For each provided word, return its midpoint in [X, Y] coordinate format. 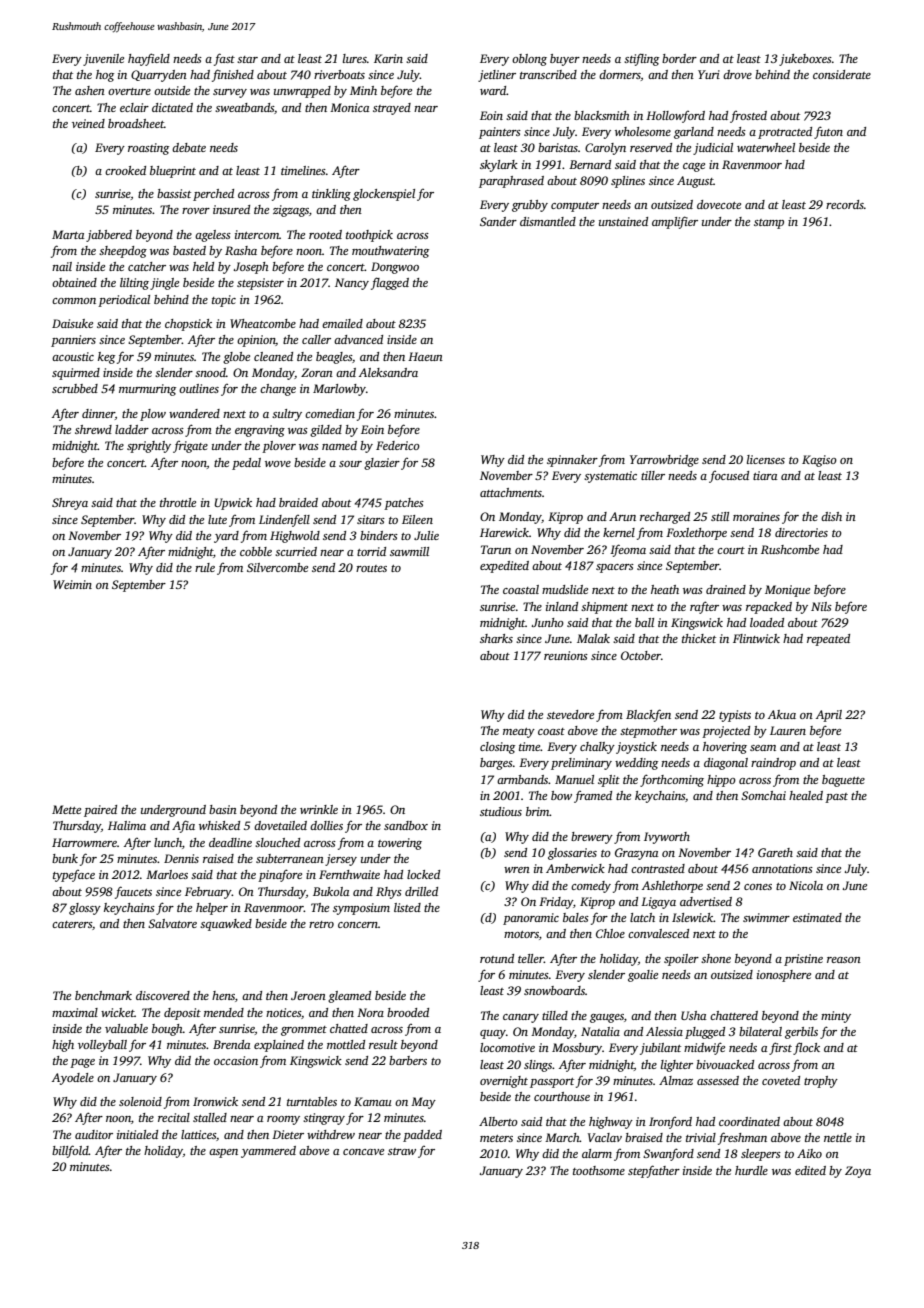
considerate [842, 74]
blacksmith [602, 115]
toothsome [599, 1170]
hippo [721, 781]
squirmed [76, 374]
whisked [219, 825]
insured [231, 209]
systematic [610, 477]
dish [831, 516]
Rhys [389, 893]
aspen [223, 1153]
